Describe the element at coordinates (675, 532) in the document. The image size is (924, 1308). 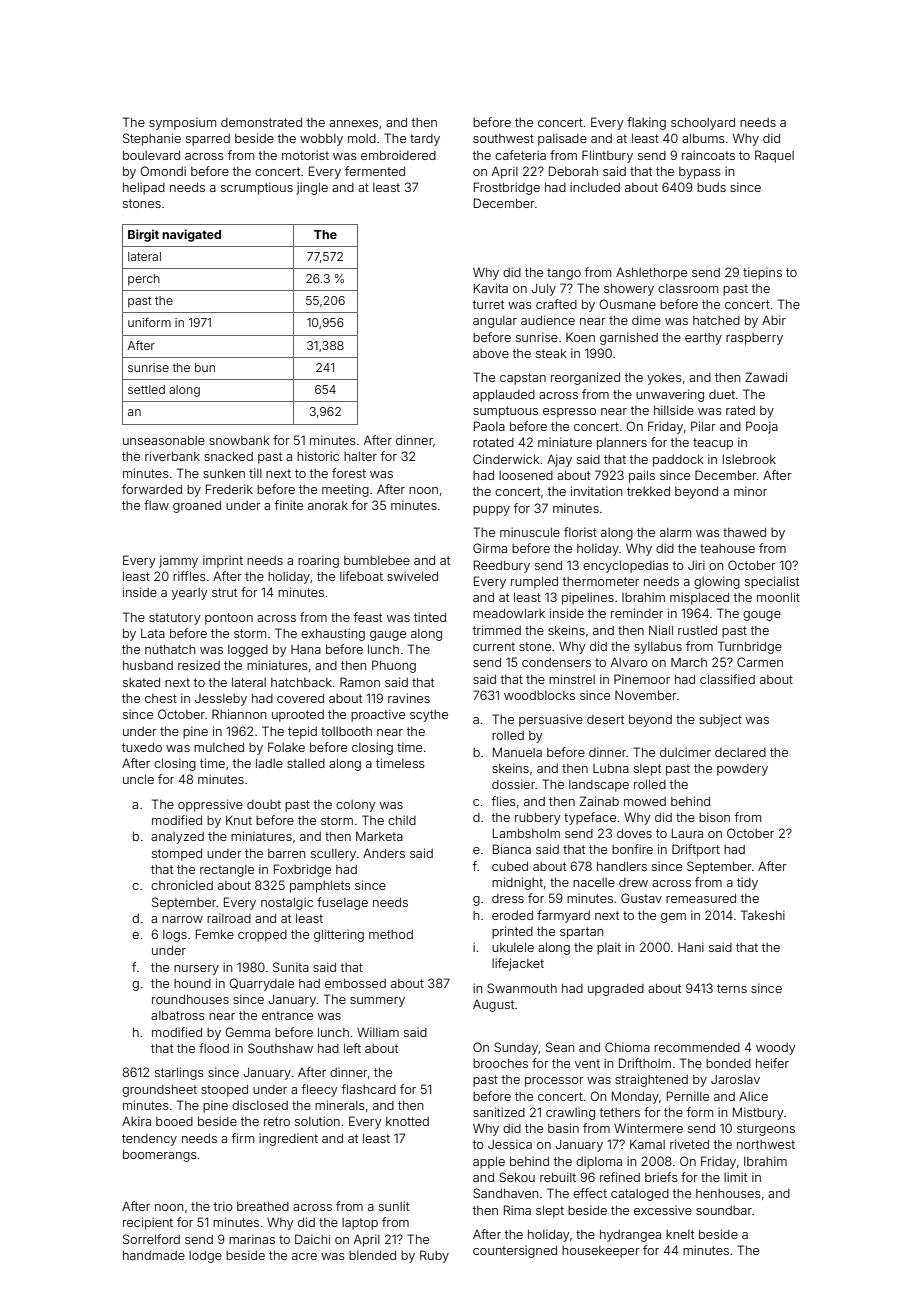
I see `alarm` at that location.
